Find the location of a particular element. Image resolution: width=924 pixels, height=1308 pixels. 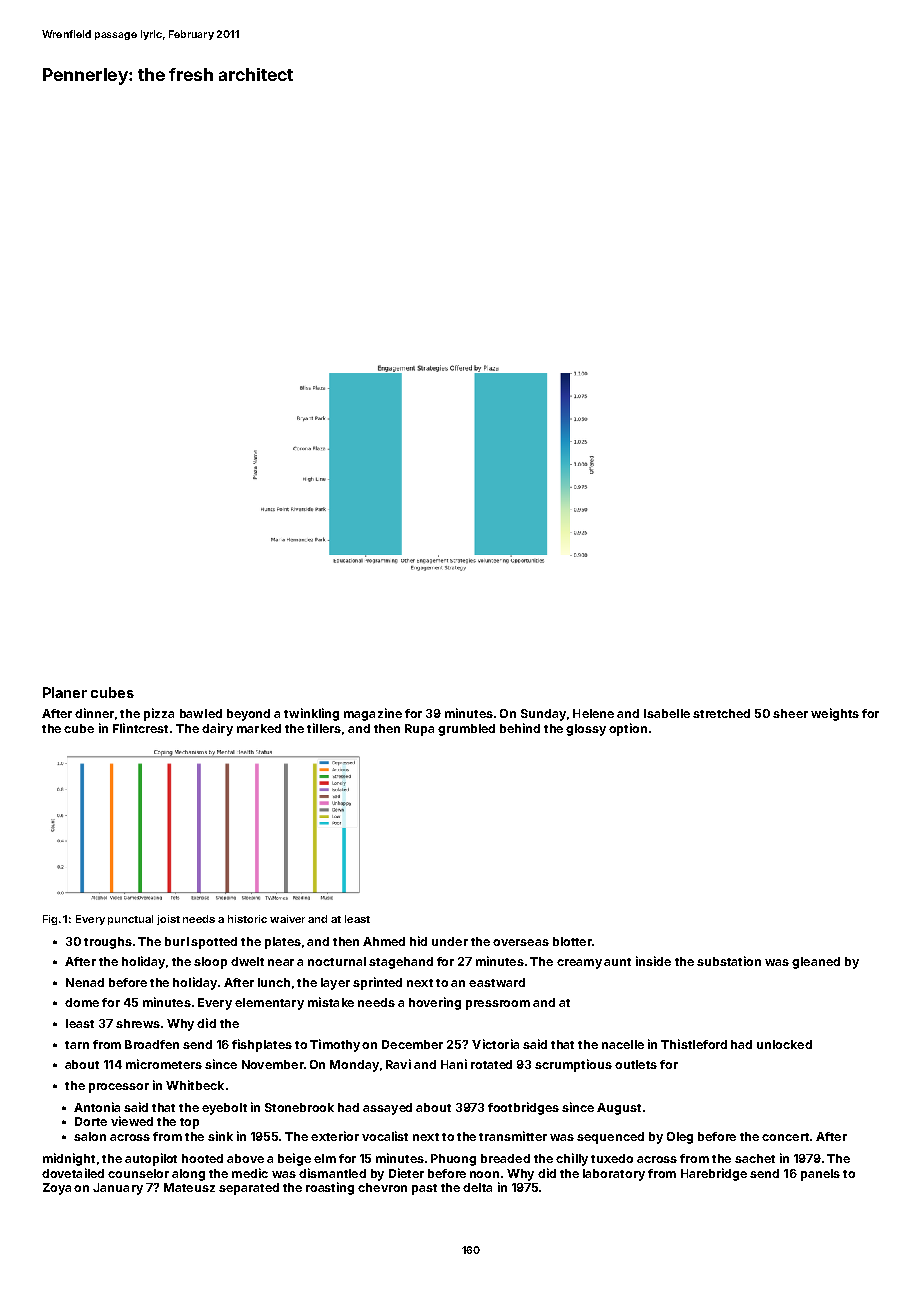

Rupa is located at coordinates (419, 730).
